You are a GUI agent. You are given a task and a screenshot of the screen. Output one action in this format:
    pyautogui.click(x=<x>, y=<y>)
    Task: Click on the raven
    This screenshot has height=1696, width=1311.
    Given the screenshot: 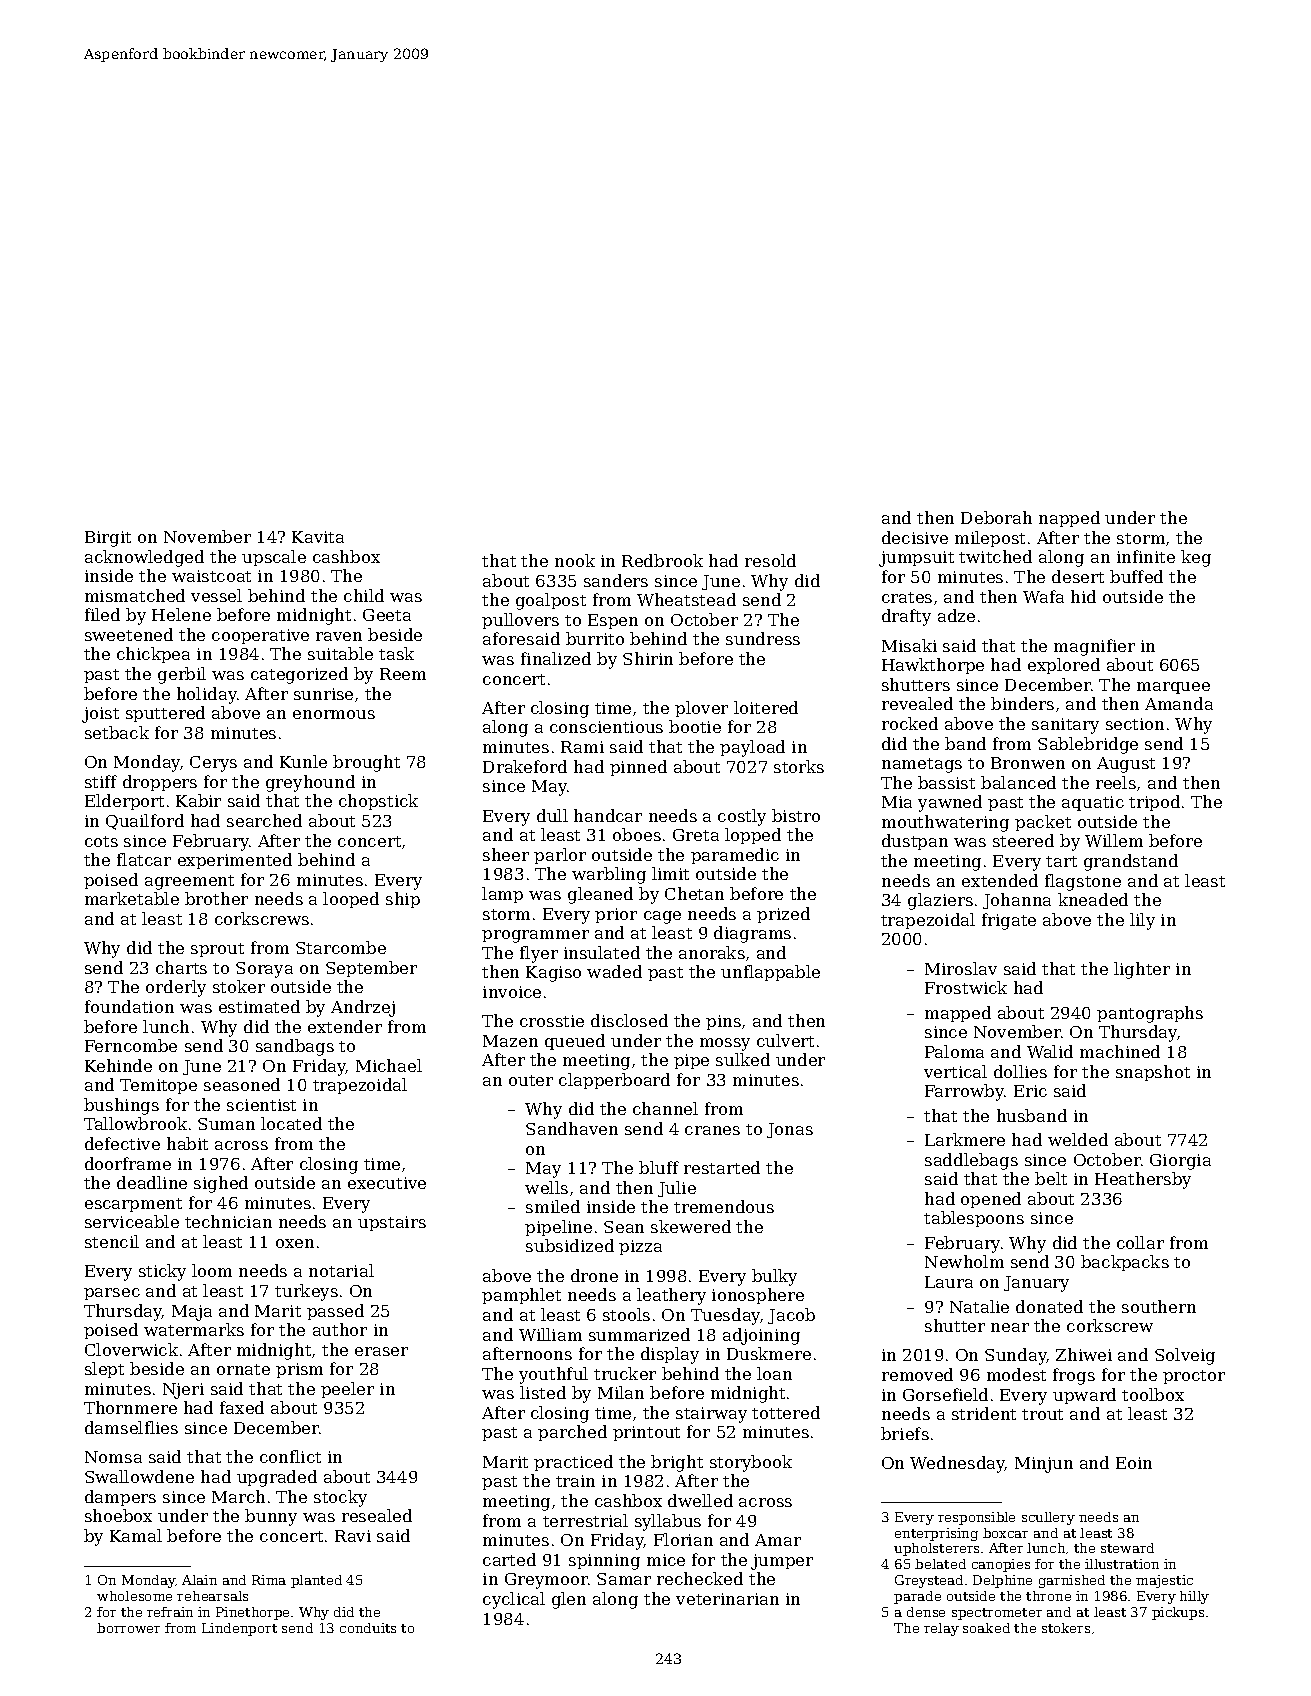 What is the action you would take?
    pyautogui.click(x=339, y=636)
